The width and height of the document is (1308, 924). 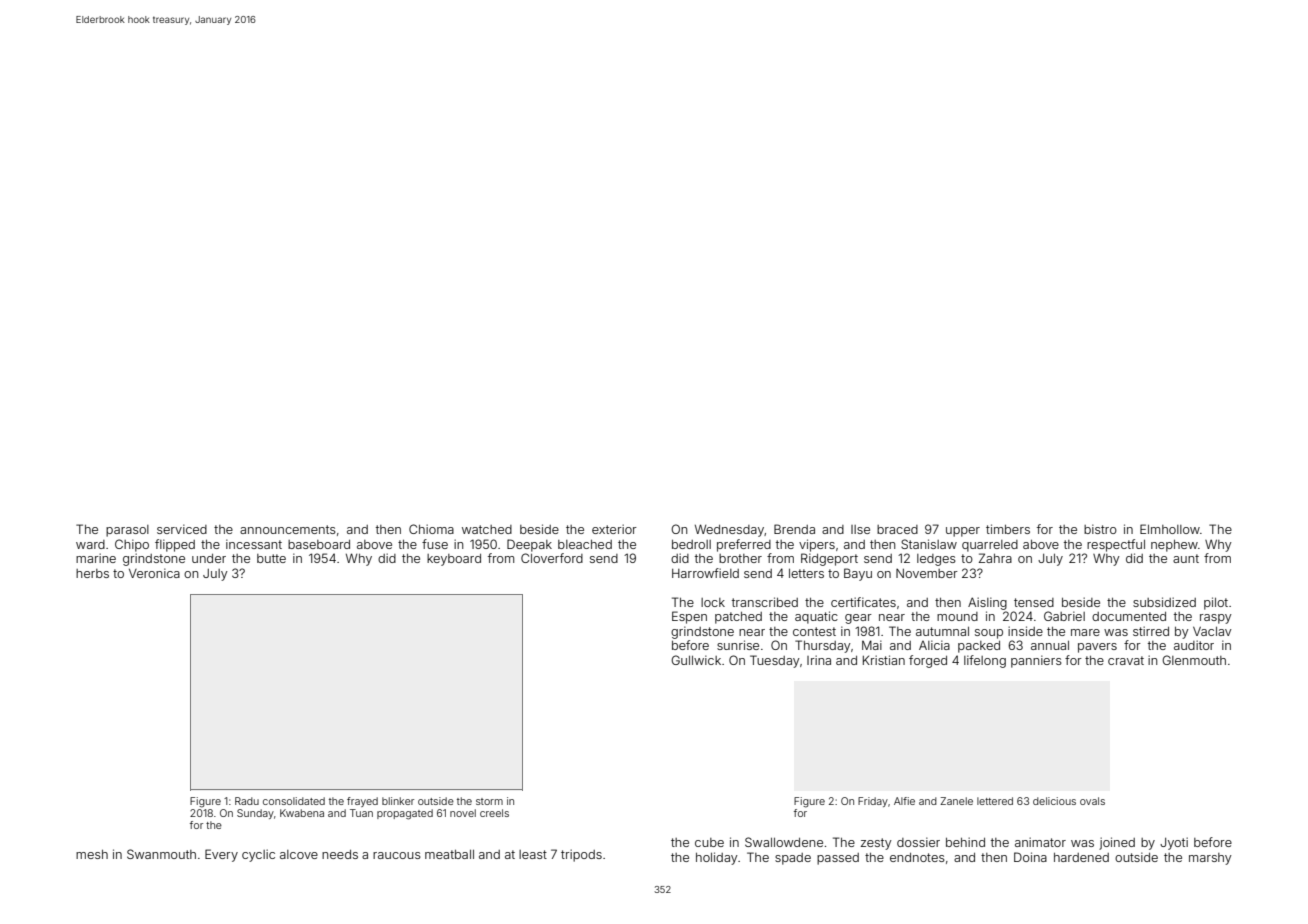 I want to click on consolidated, so click(x=294, y=801).
